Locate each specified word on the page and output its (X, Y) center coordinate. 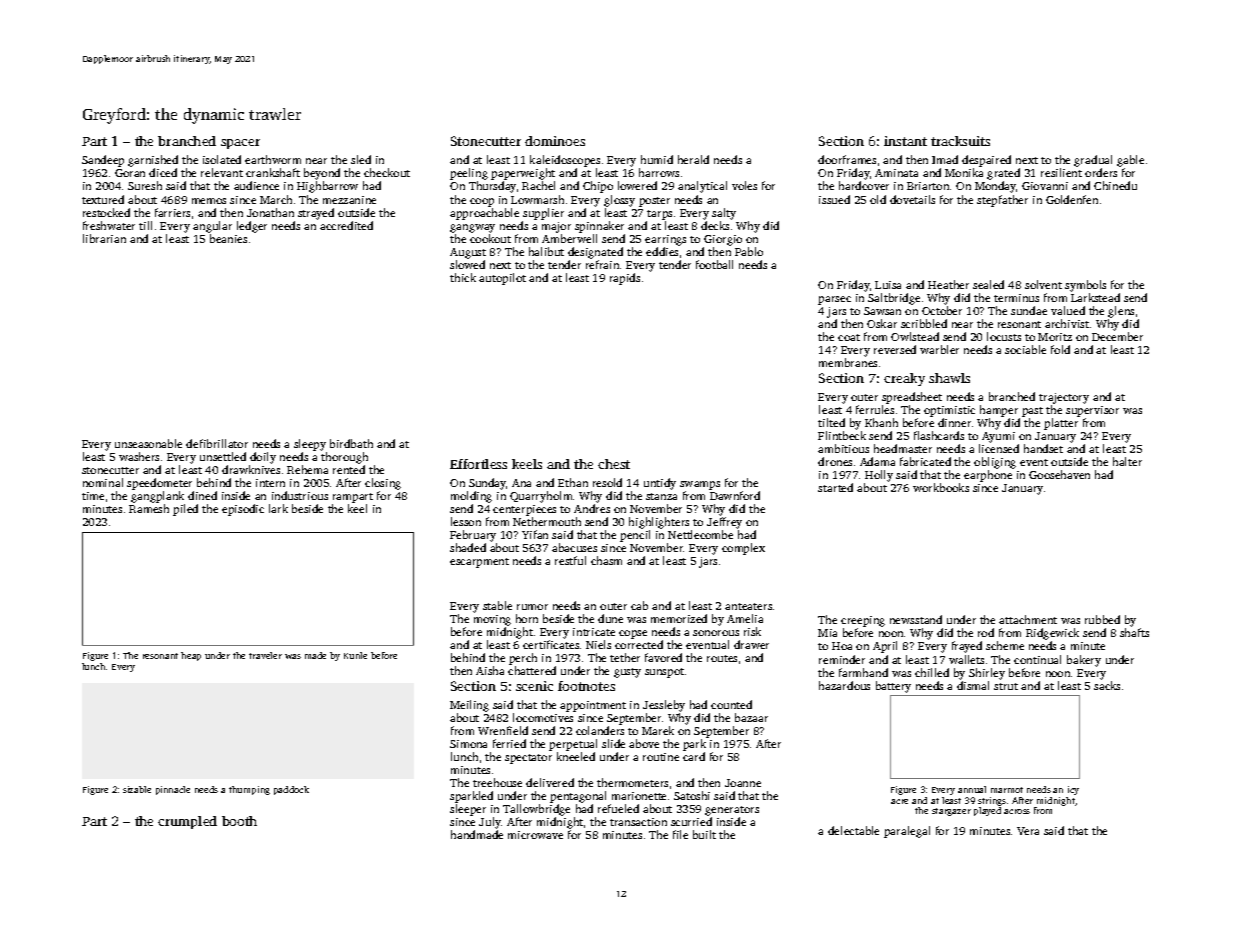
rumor (532, 607)
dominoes (555, 141)
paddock (291, 790)
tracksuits (960, 141)
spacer (240, 144)
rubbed (1102, 619)
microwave (535, 835)
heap (191, 656)
